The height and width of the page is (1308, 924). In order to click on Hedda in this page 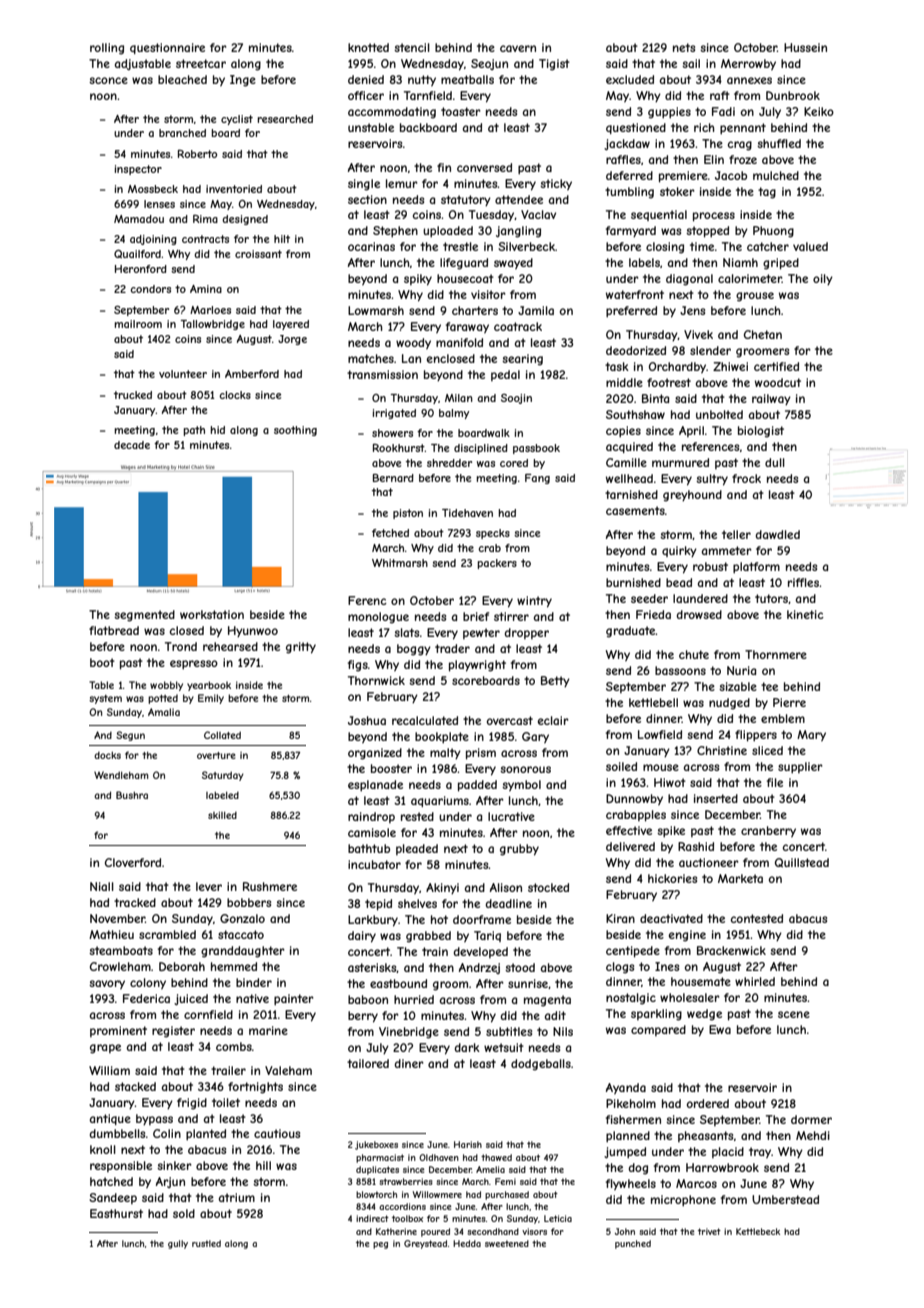, I will do `click(467, 1243)`.
